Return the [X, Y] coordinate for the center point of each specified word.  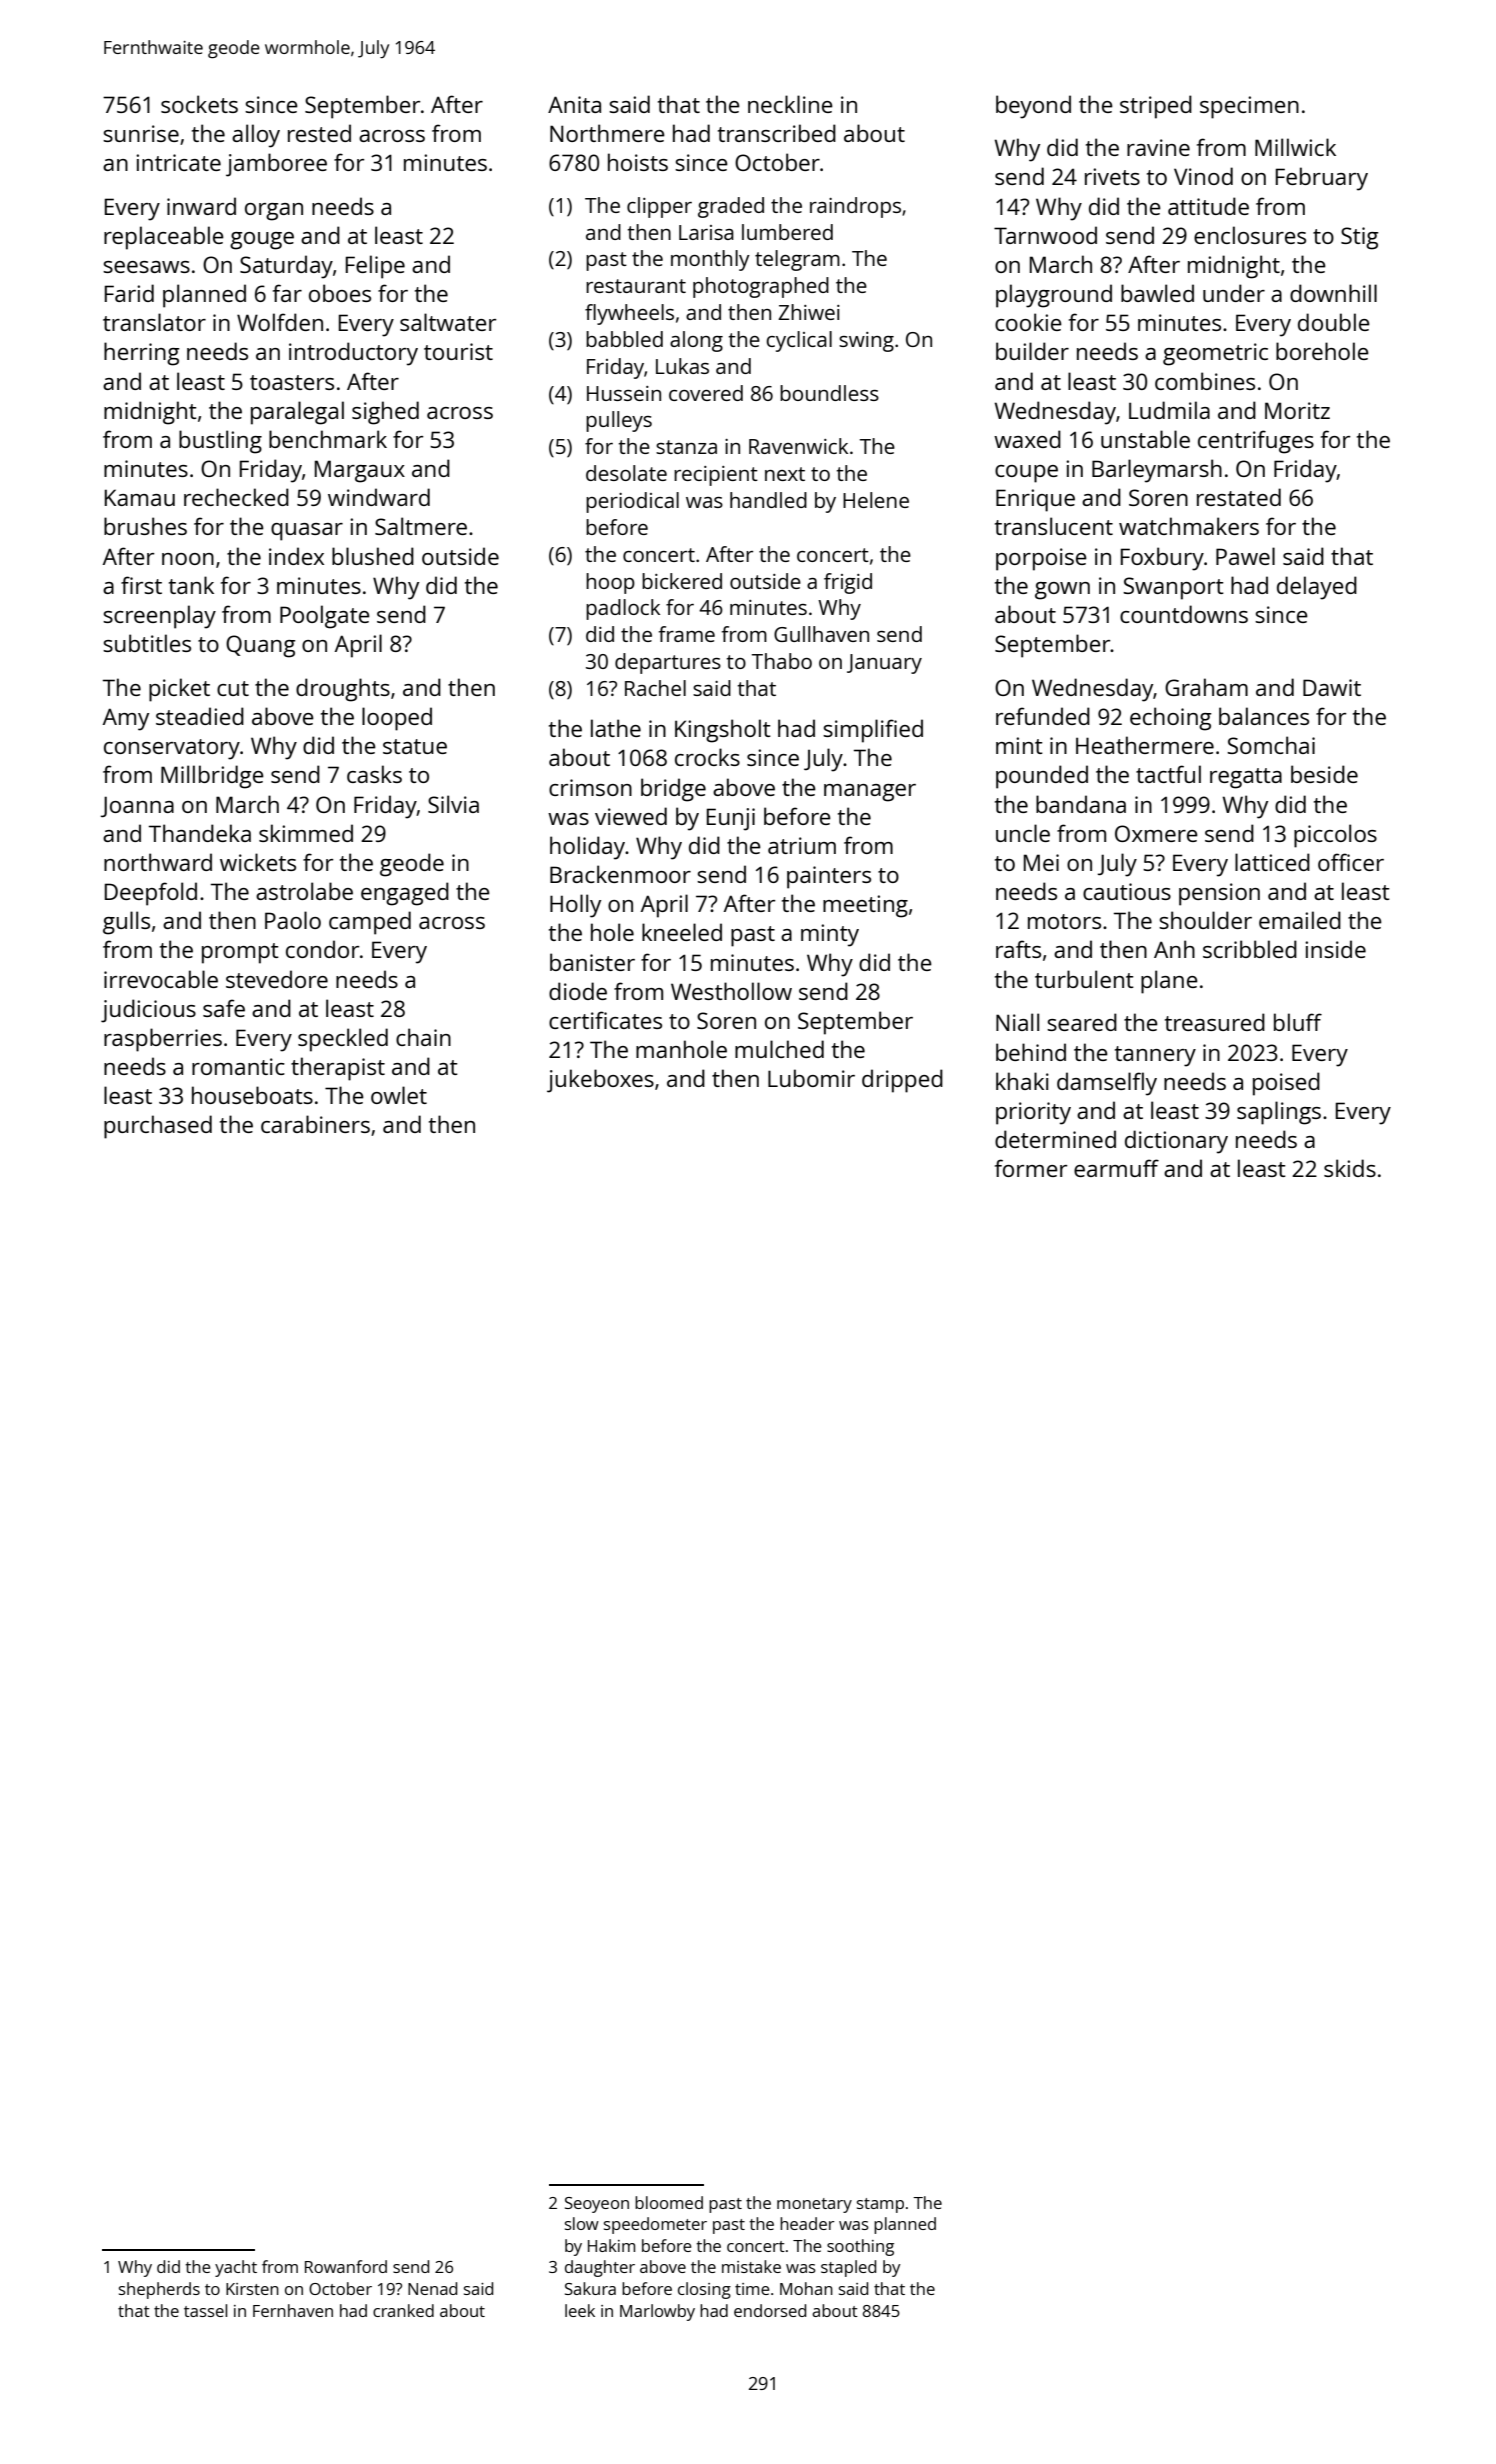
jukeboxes [600, 1081]
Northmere [607, 133]
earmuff [1116, 1168]
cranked [403, 2310]
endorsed [770, 2310]
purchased [158, 1127]
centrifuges [1256, 442]
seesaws [146, 267]
